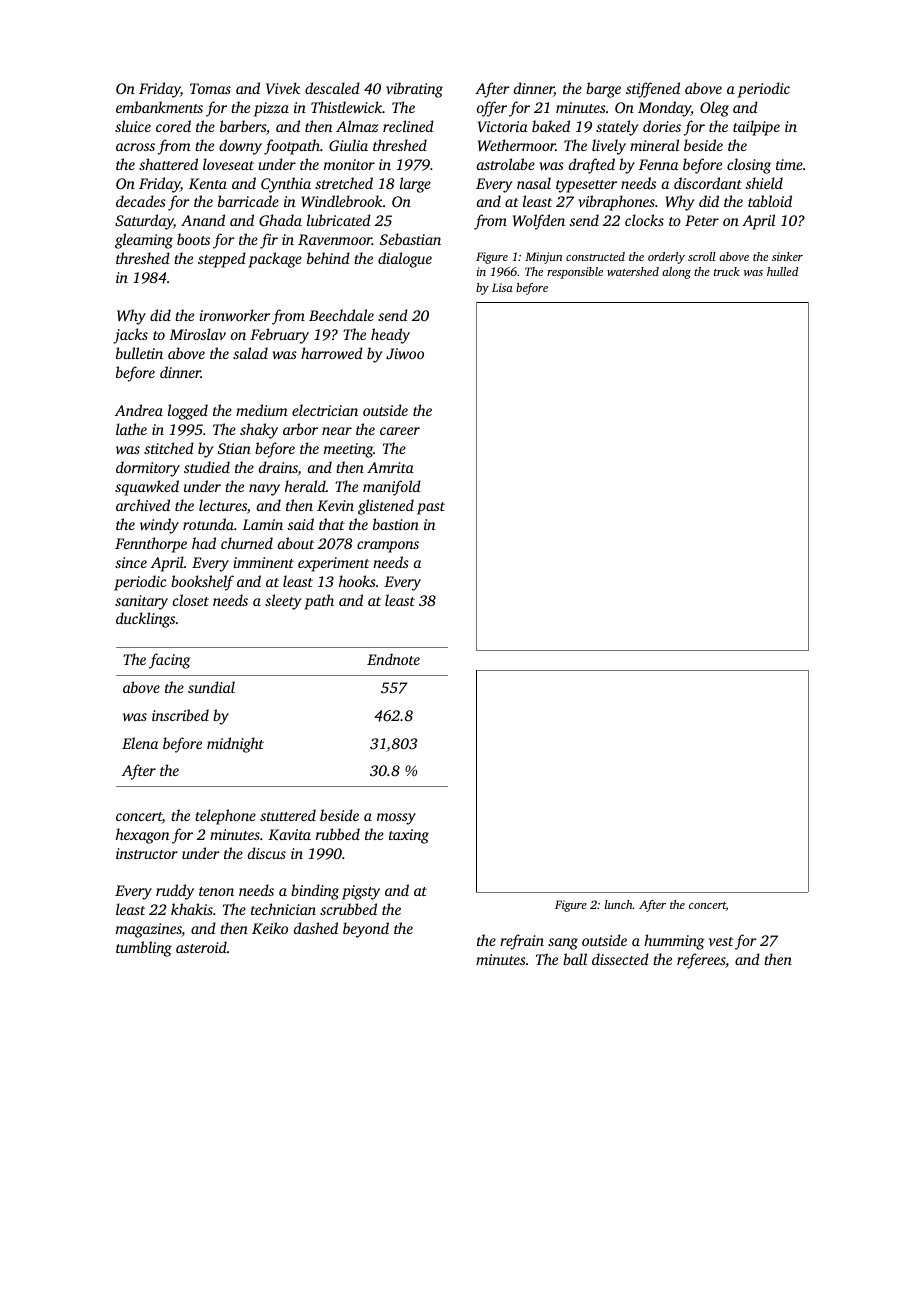  I want to click on vibrating, so click(414, 90).
